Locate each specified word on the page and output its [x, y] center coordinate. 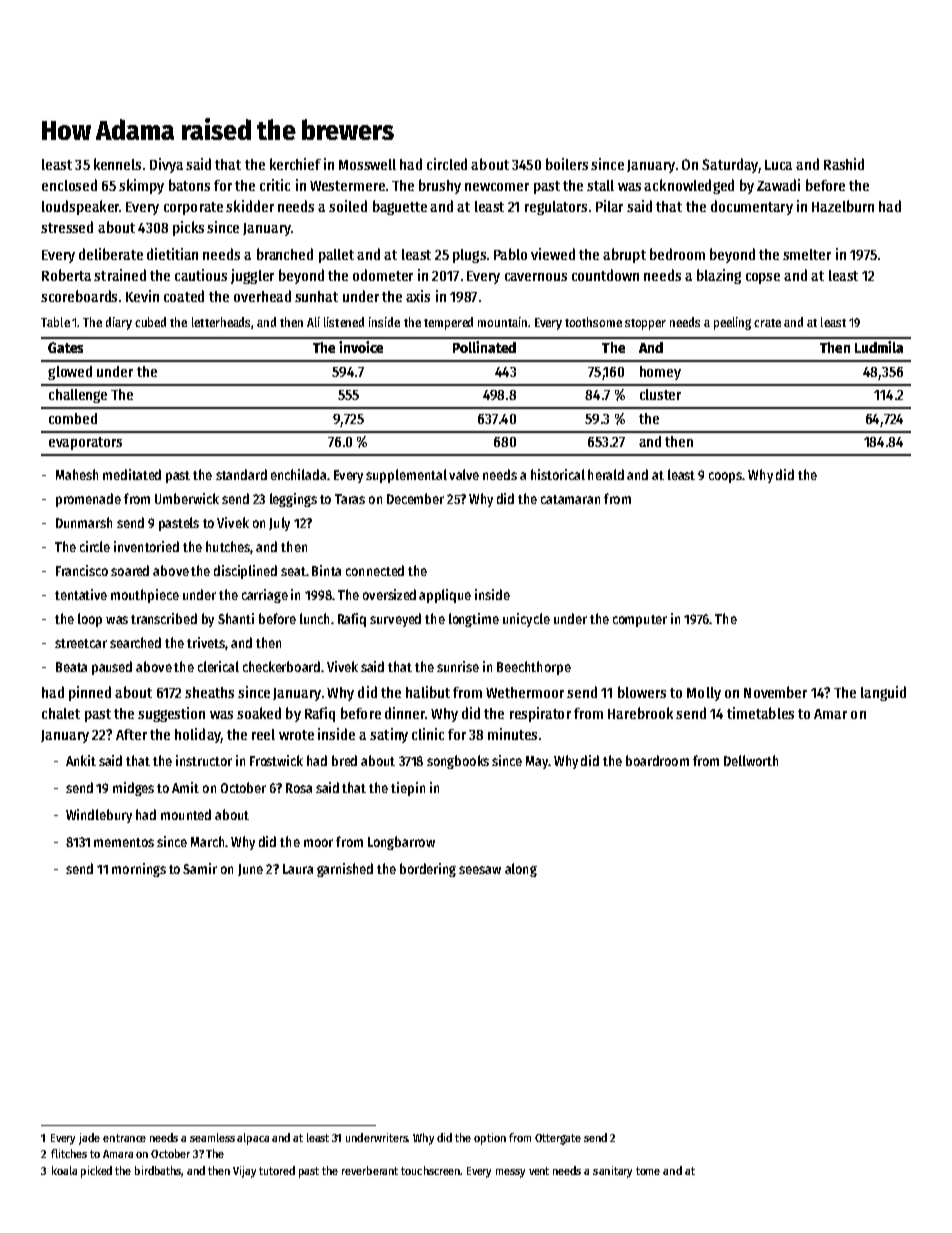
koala [64, 1170]
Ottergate [558, 1139]
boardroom [657, 760]
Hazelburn [843, 206]
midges [133, 789]
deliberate [111, 254]
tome [648, 1171]
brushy [440, 186]
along [521, 870]
